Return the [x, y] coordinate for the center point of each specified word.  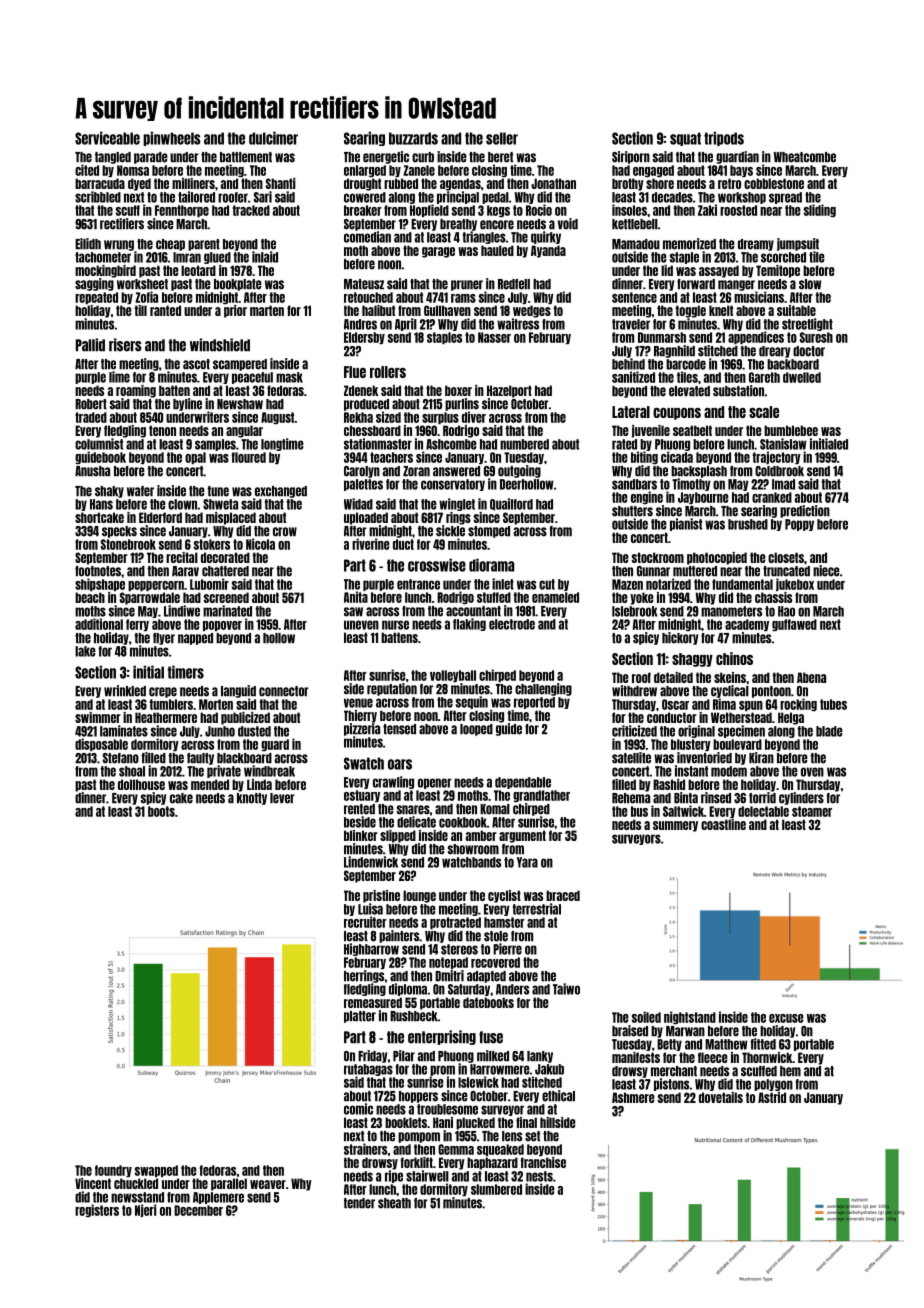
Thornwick [767, 1057]
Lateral [631, 412]
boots [161, 811]
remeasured [373, 1002]
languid [238, 691]
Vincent [93, 1183]
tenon [162, 430]
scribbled [98, 197]
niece [826, 571]
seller [502, 138]
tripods [724, 138]
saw [353, 612]
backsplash [699, 472]
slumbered [496, 1189]
